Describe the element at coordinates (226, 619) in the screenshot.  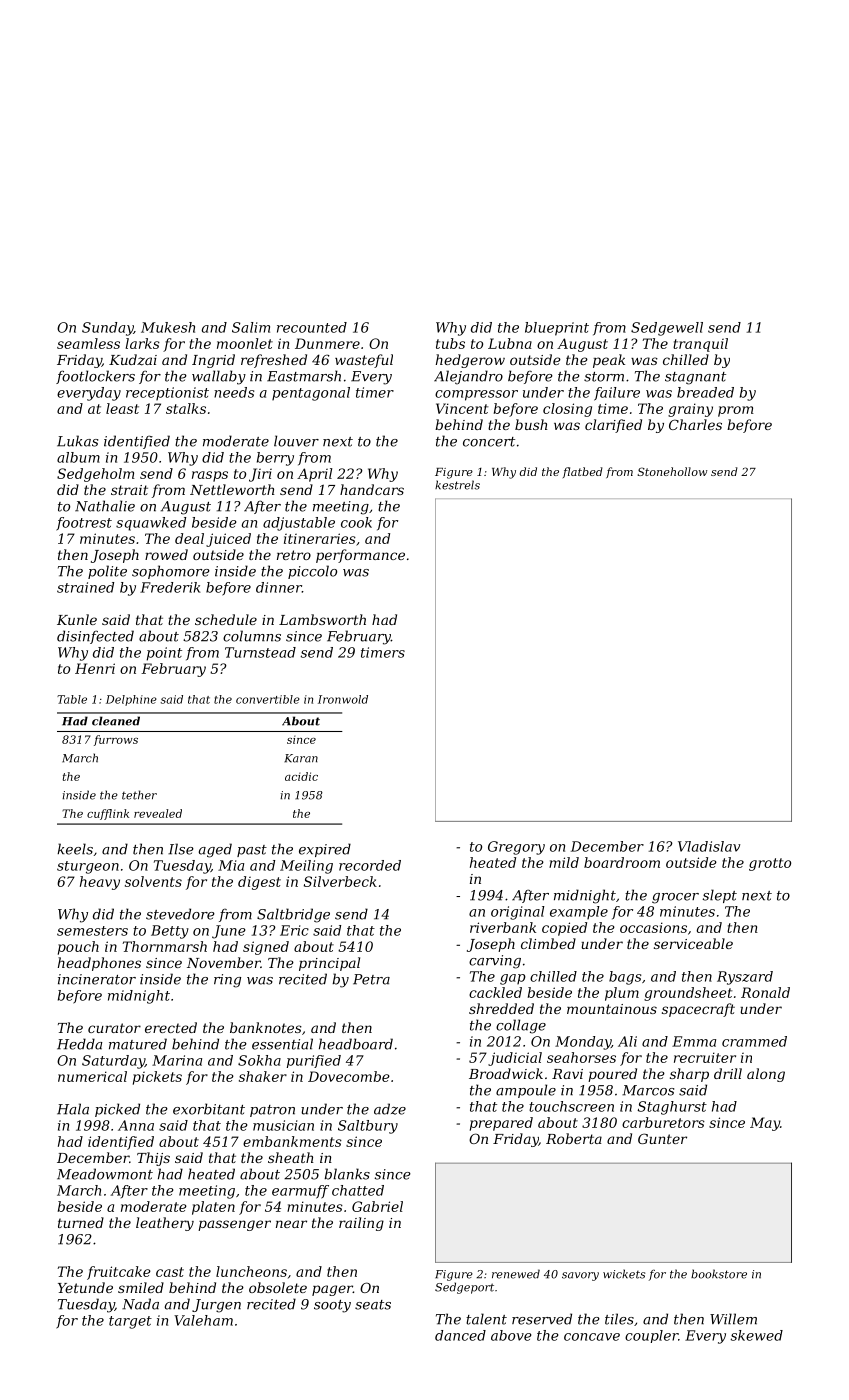
I see `schedule` at that location.
